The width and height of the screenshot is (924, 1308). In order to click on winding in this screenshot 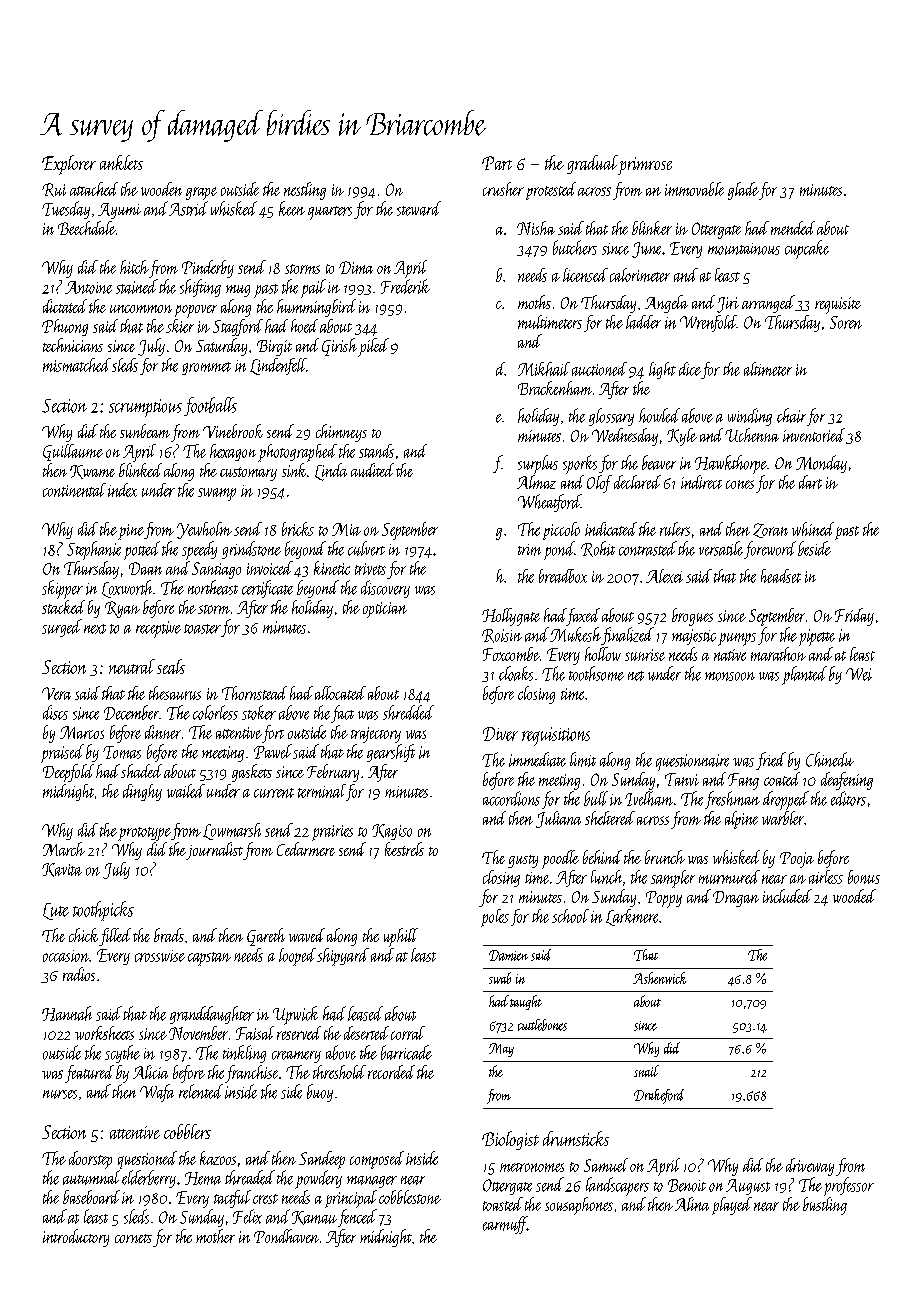, I will do `click(750, 417)`.
